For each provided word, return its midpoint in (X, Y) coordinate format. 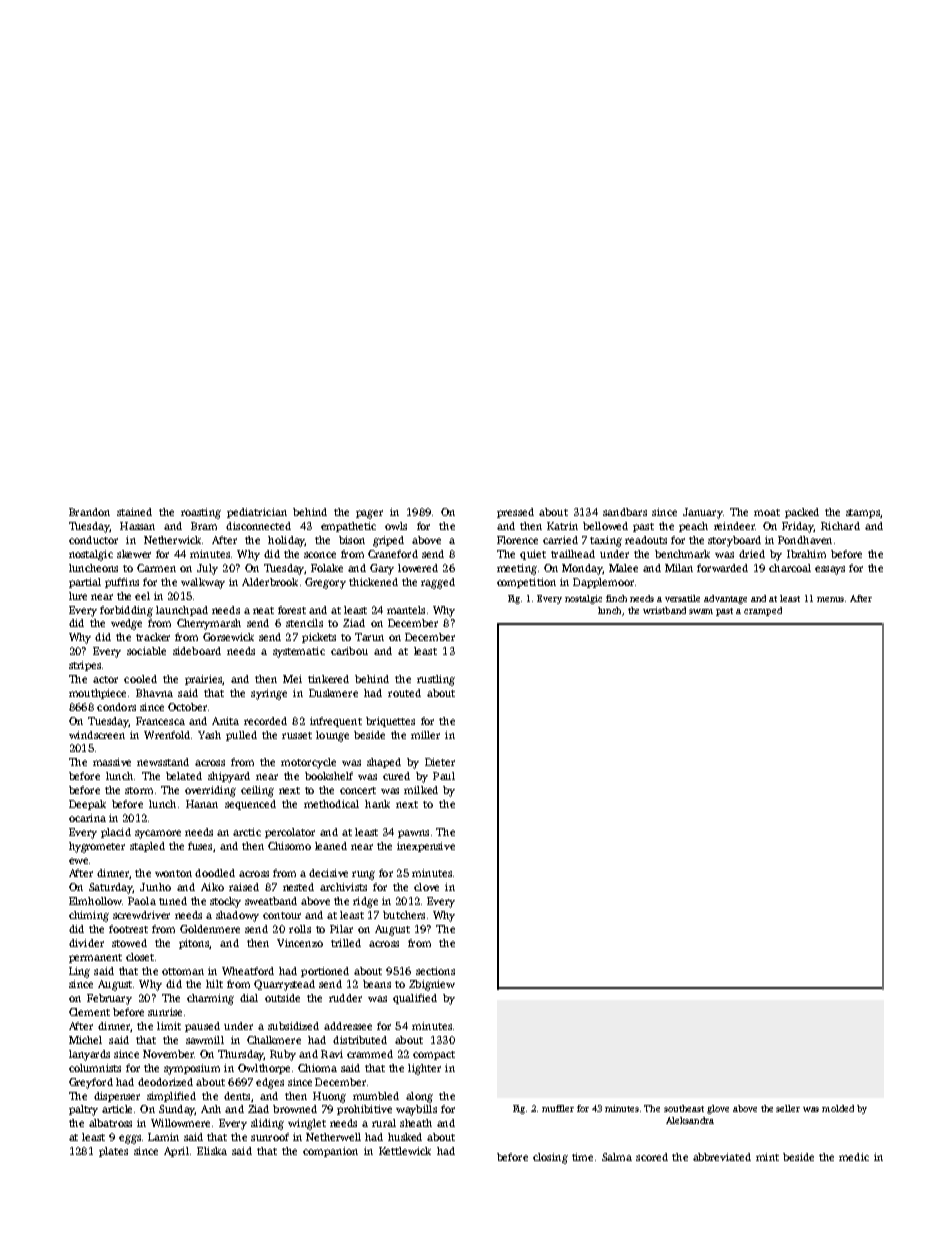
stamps (863, 513)
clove (426, 887)
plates (113, 1152)
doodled (215, 873)
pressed (515, 513)
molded (838, 1108)
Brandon (89, 512)
